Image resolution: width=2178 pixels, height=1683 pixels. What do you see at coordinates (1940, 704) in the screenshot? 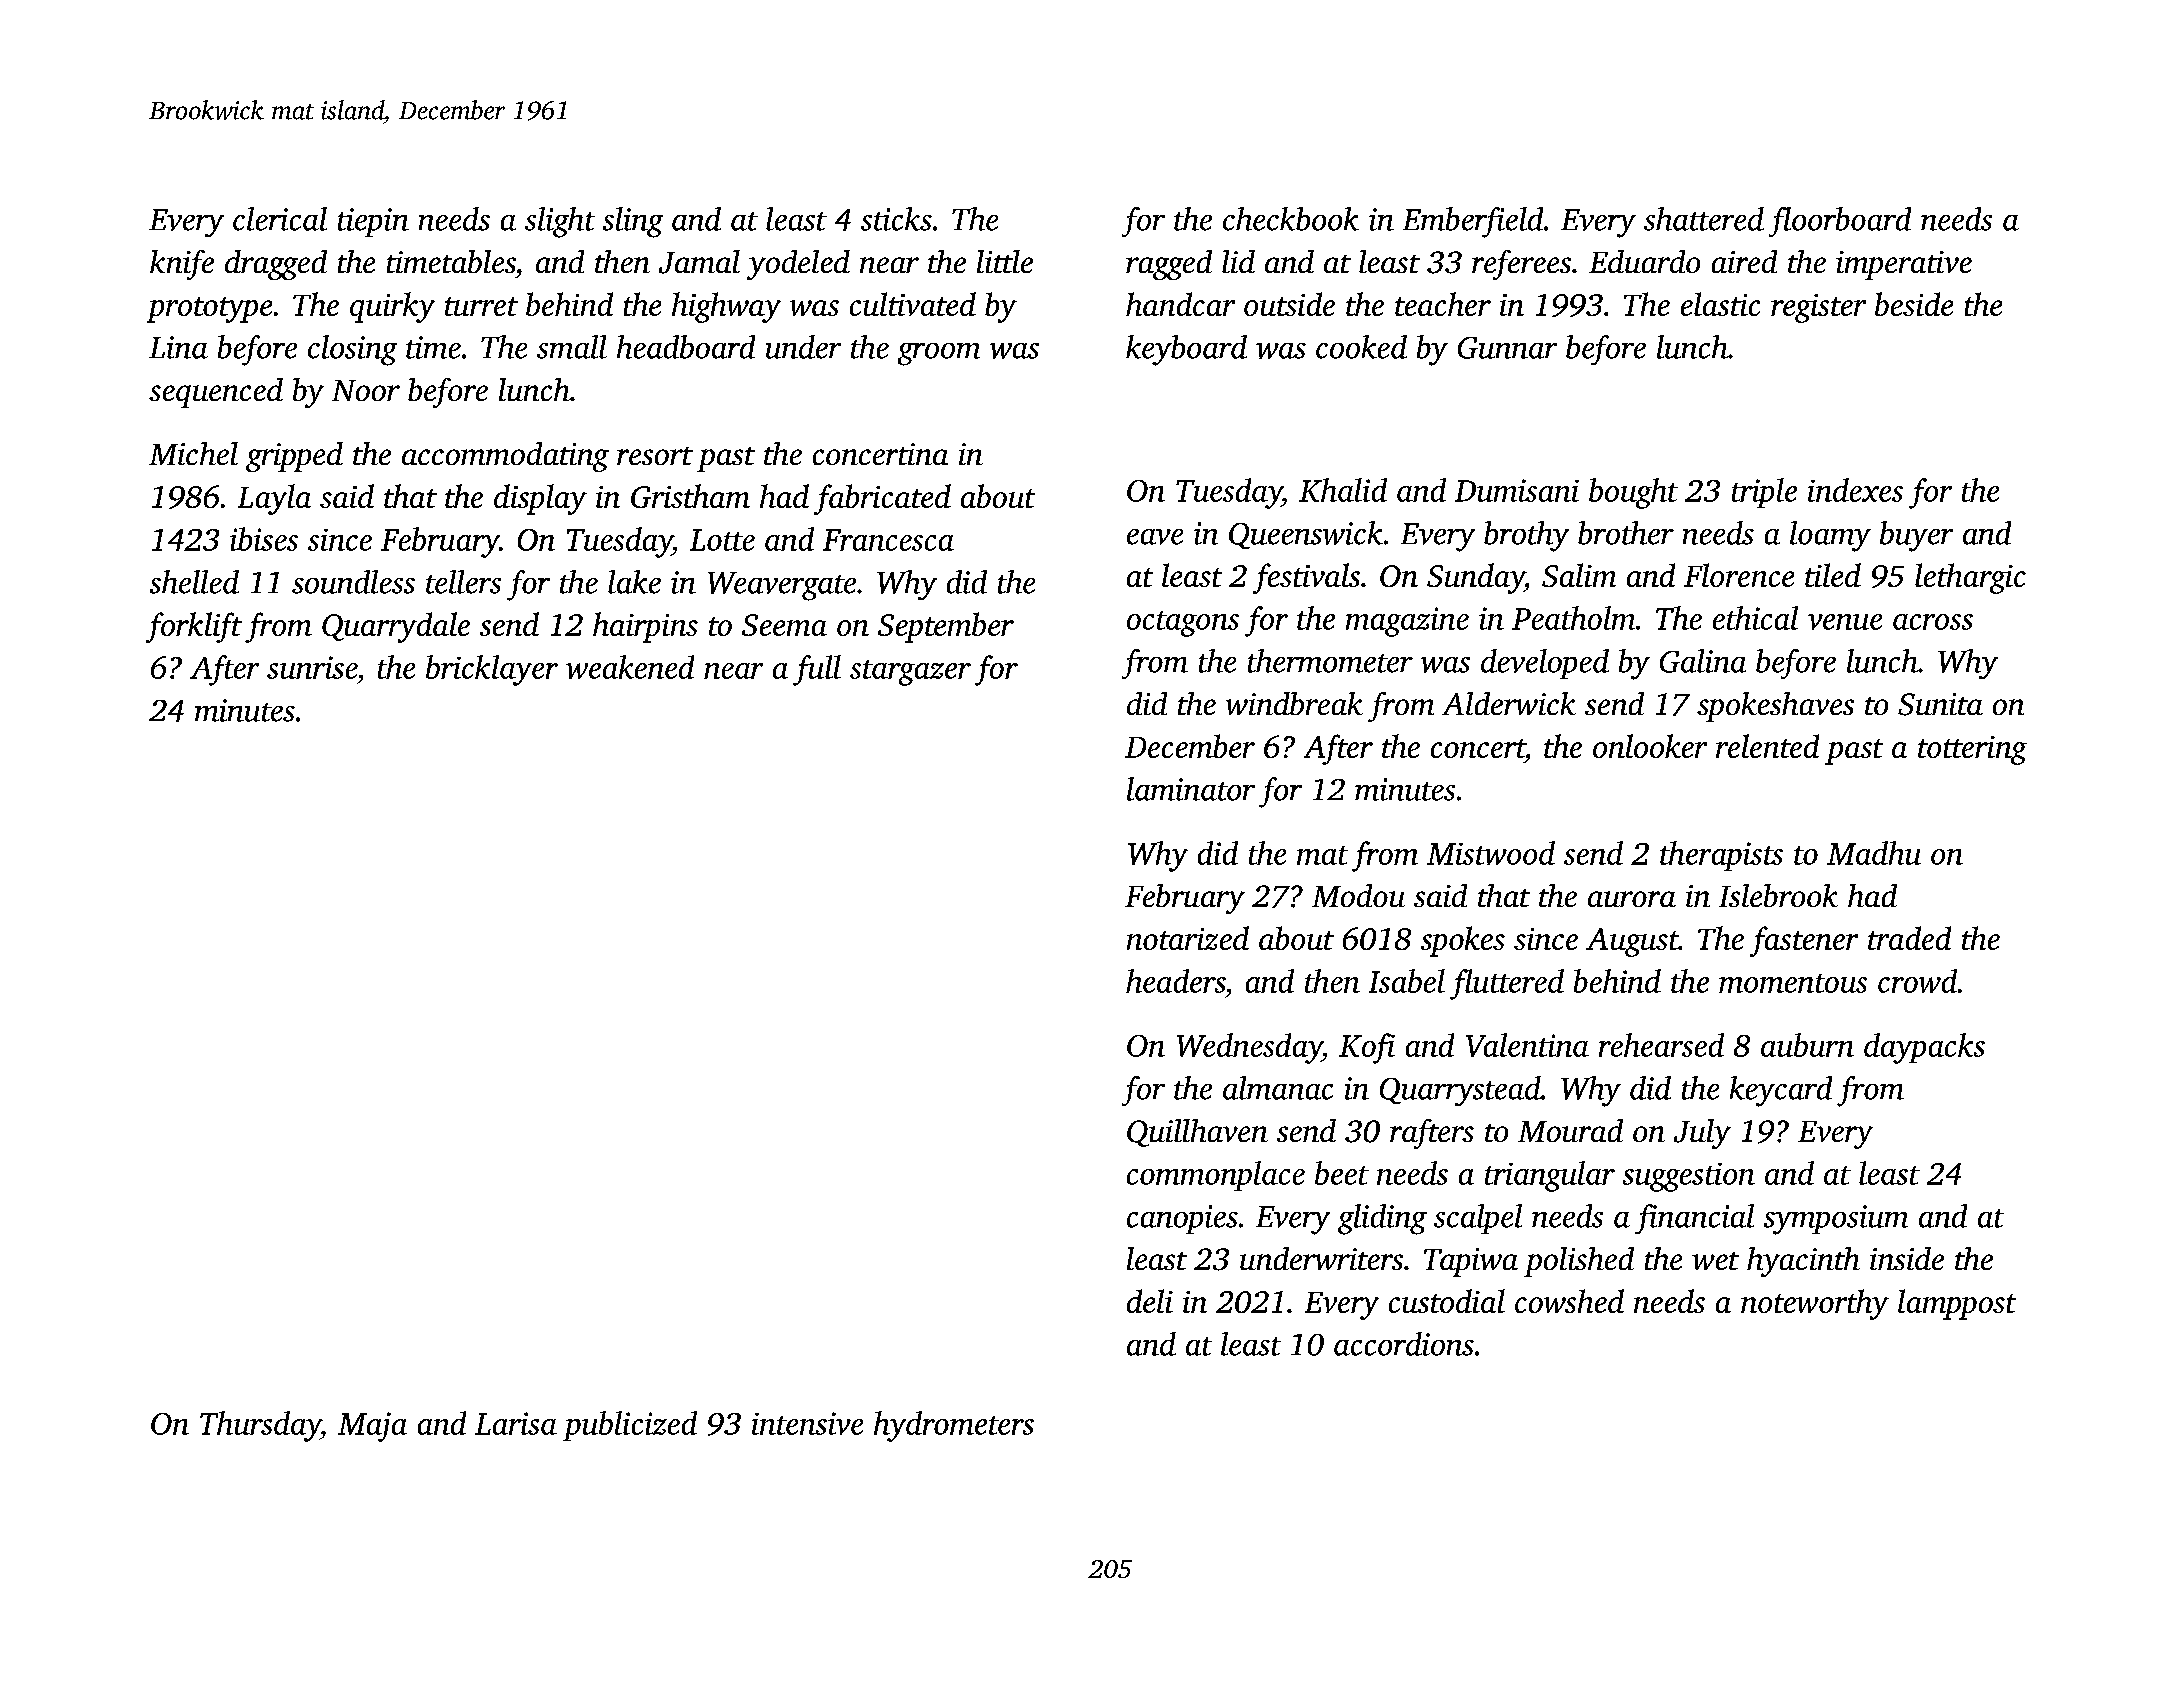
I see `Sunita` at bounding box center [1940, 704].
